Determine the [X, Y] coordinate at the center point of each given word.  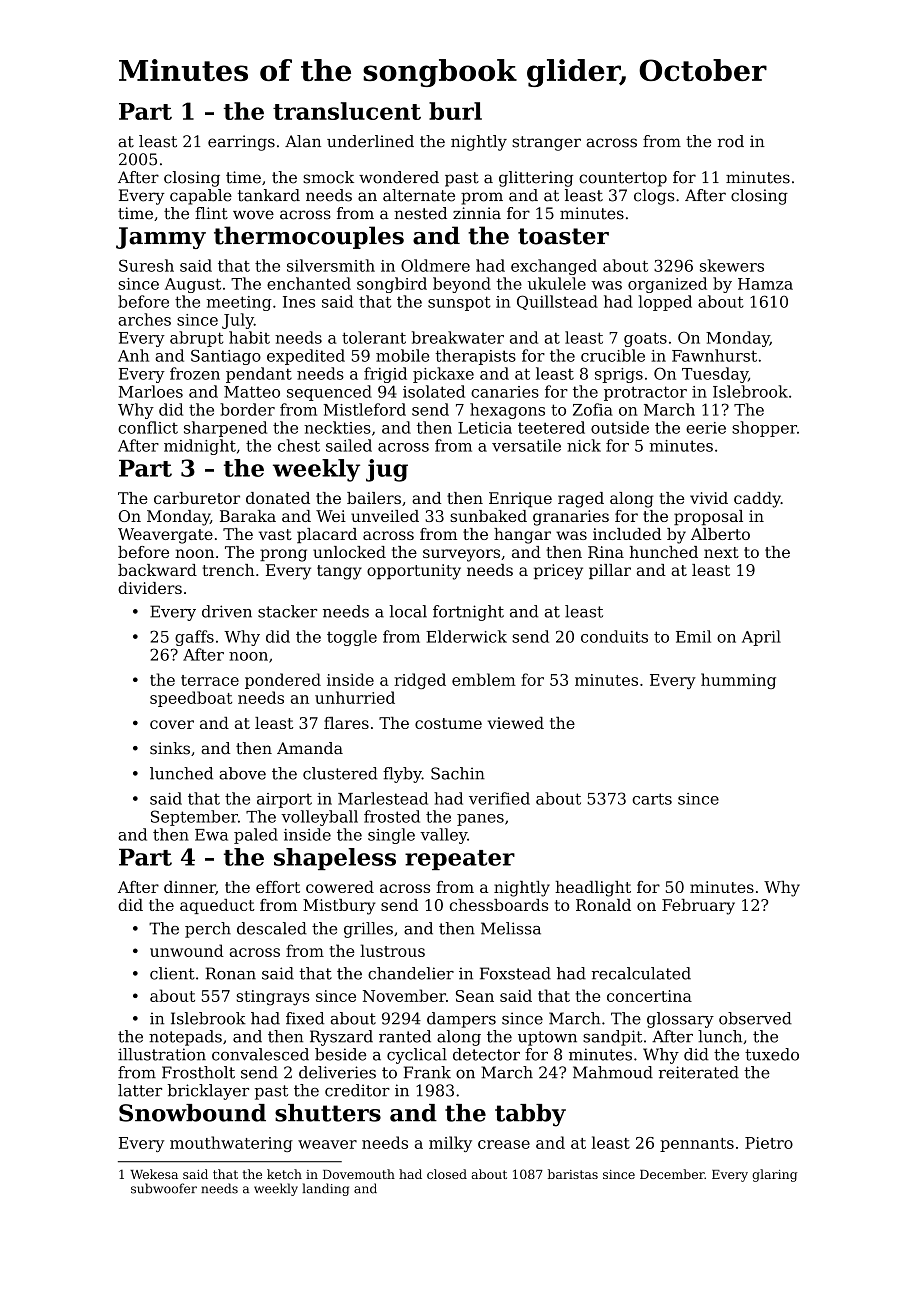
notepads [185, 1038]
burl [455, 111]
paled [256, 836]
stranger [546, 143]
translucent [347, 111]
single [391, 836]
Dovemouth [359, 1174]
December [672, 1174]
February [698, 907]
